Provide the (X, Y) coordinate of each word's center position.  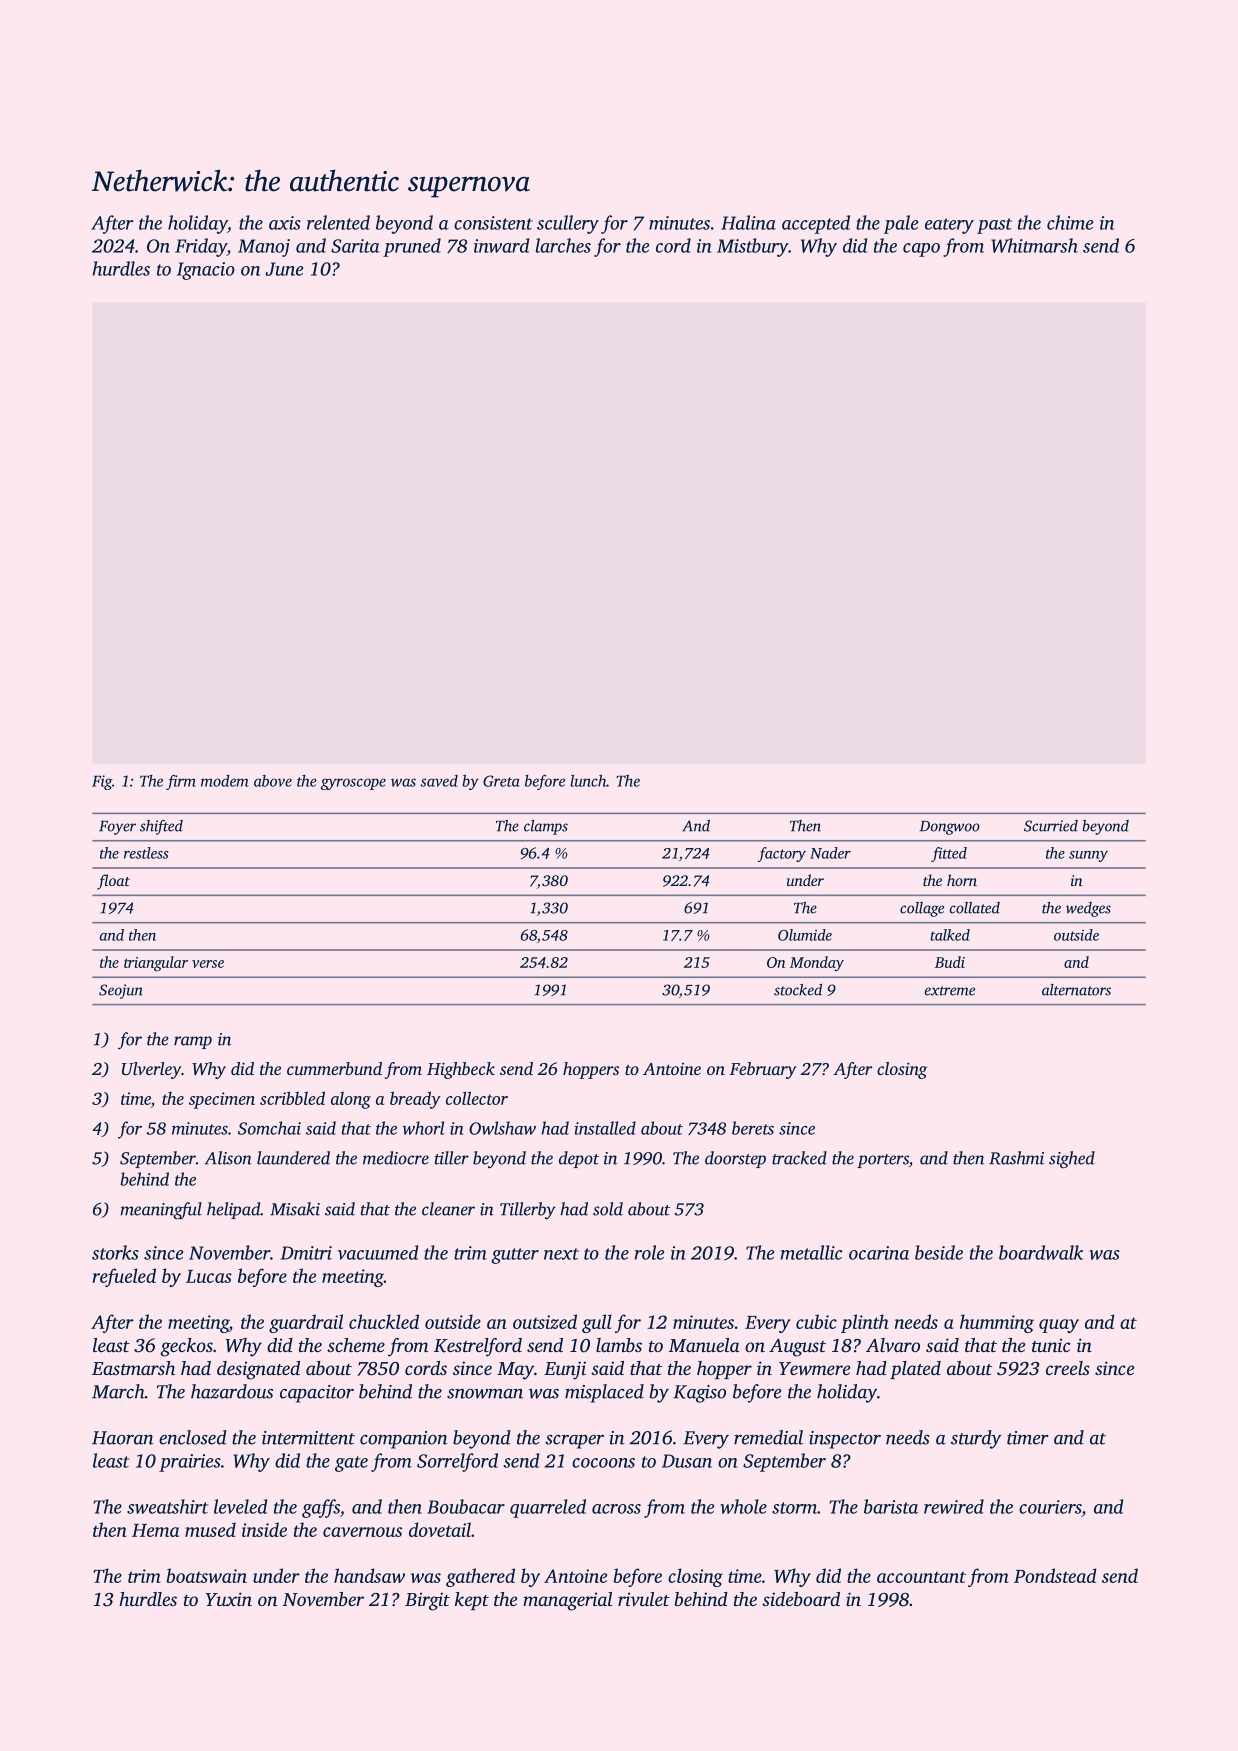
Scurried (1051, 826)
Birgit (427, 1601)
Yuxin (228, 1599)
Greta (501, 781)
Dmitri (306, 1253)
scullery (568, 224)
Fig (102, 782)
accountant (921, 1577)
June (284, 269)
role (649, 1252)
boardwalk (1041, 1252)
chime (1070, 222)
